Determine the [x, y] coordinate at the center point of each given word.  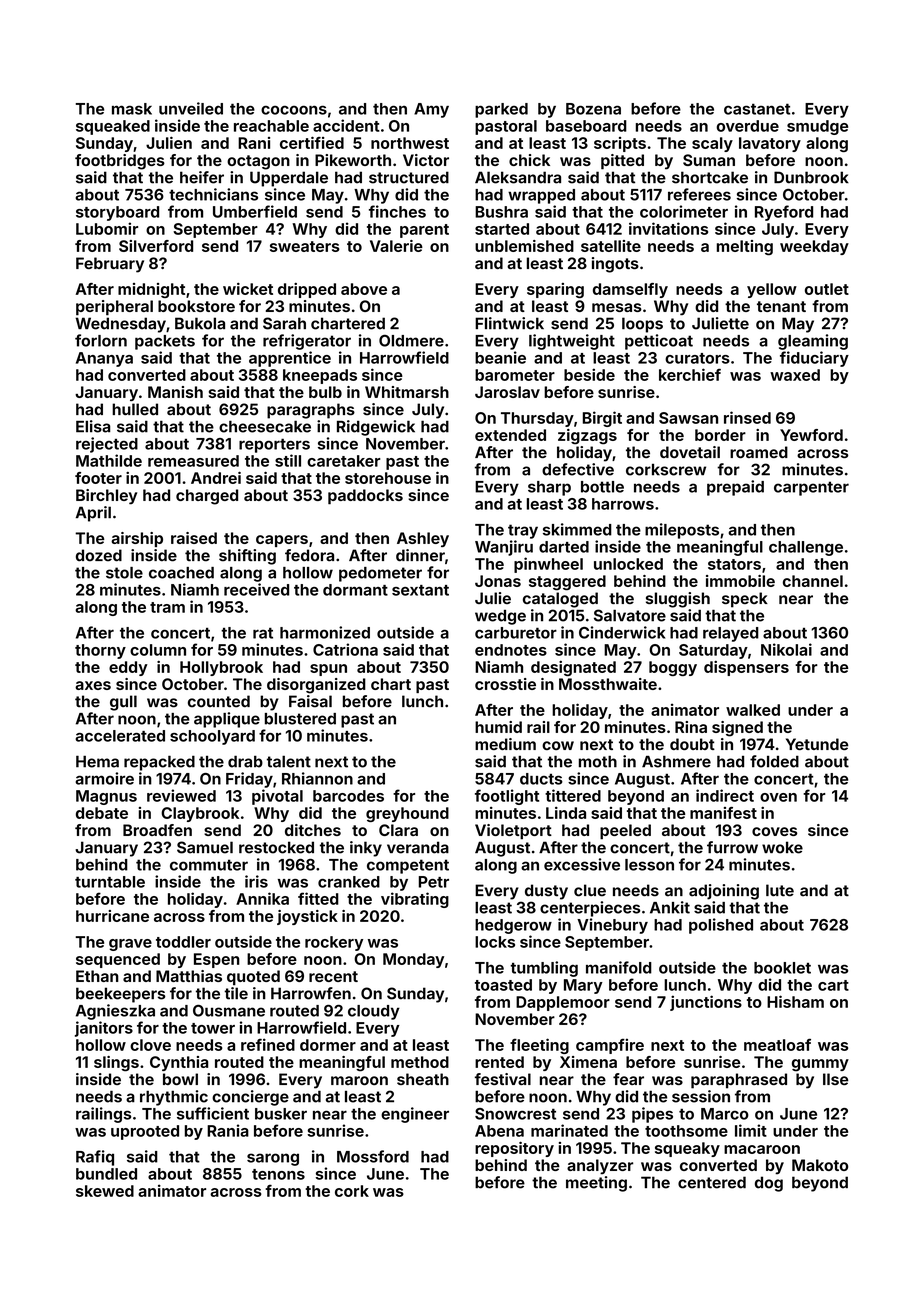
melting [745, 248]
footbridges [120, 162]
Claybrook [200, 814]
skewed [105, 1191]
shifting [247, 557]
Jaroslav [507, 392]
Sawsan [688, 418]
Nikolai [786, 649]
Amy [431, 110]
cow [558, 745]
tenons [278, 1174]
